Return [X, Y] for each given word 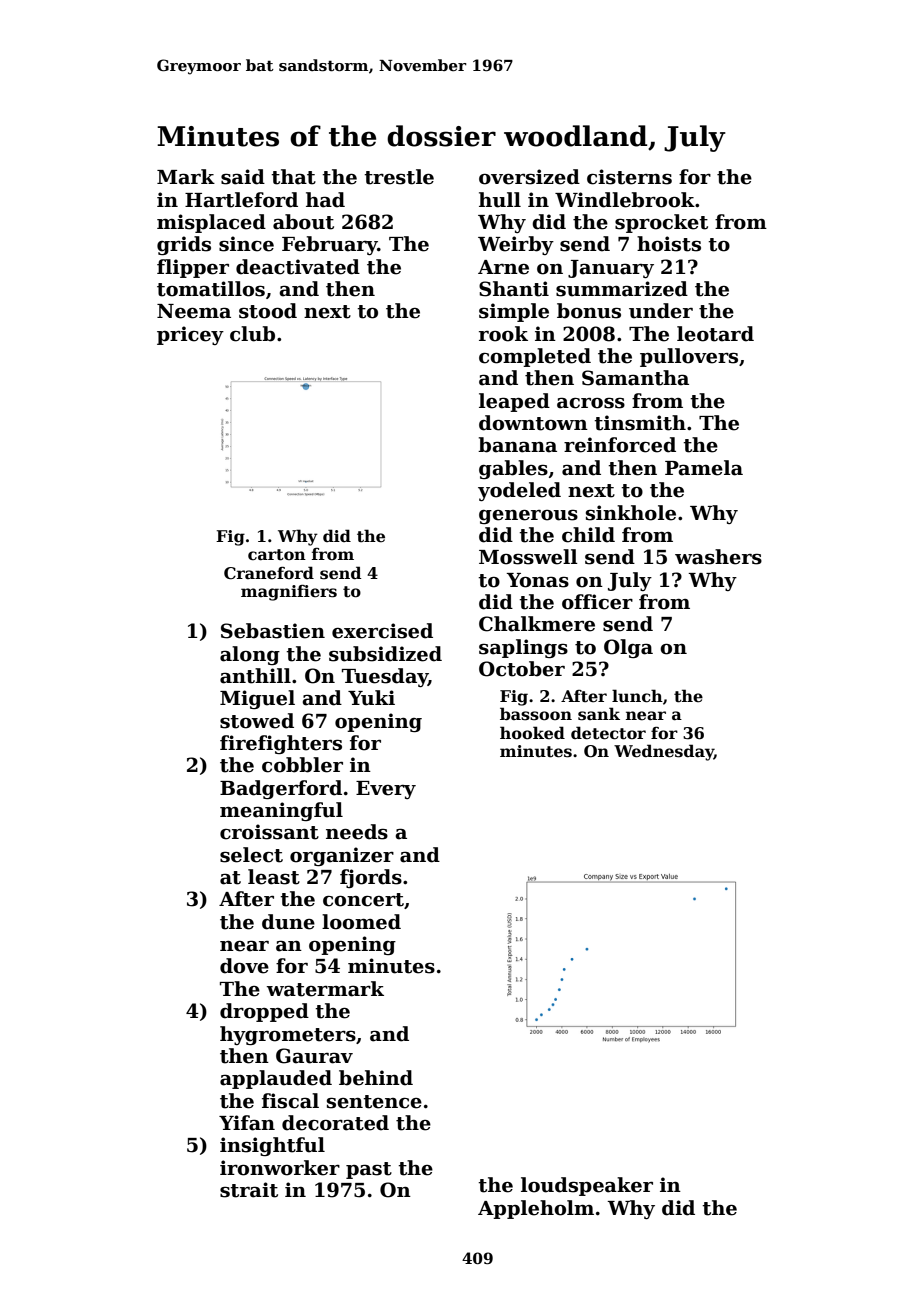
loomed [361, 922]
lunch [637, 696]
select [251, 855]
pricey [190, 335]
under [661, 311]
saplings [523, 648]
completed [535, 357]
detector [608, 733]
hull [500, 200]
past [369, 1170]
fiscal [290, 1101]
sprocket [661, 223]
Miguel [257, 699]
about [303, 222]
